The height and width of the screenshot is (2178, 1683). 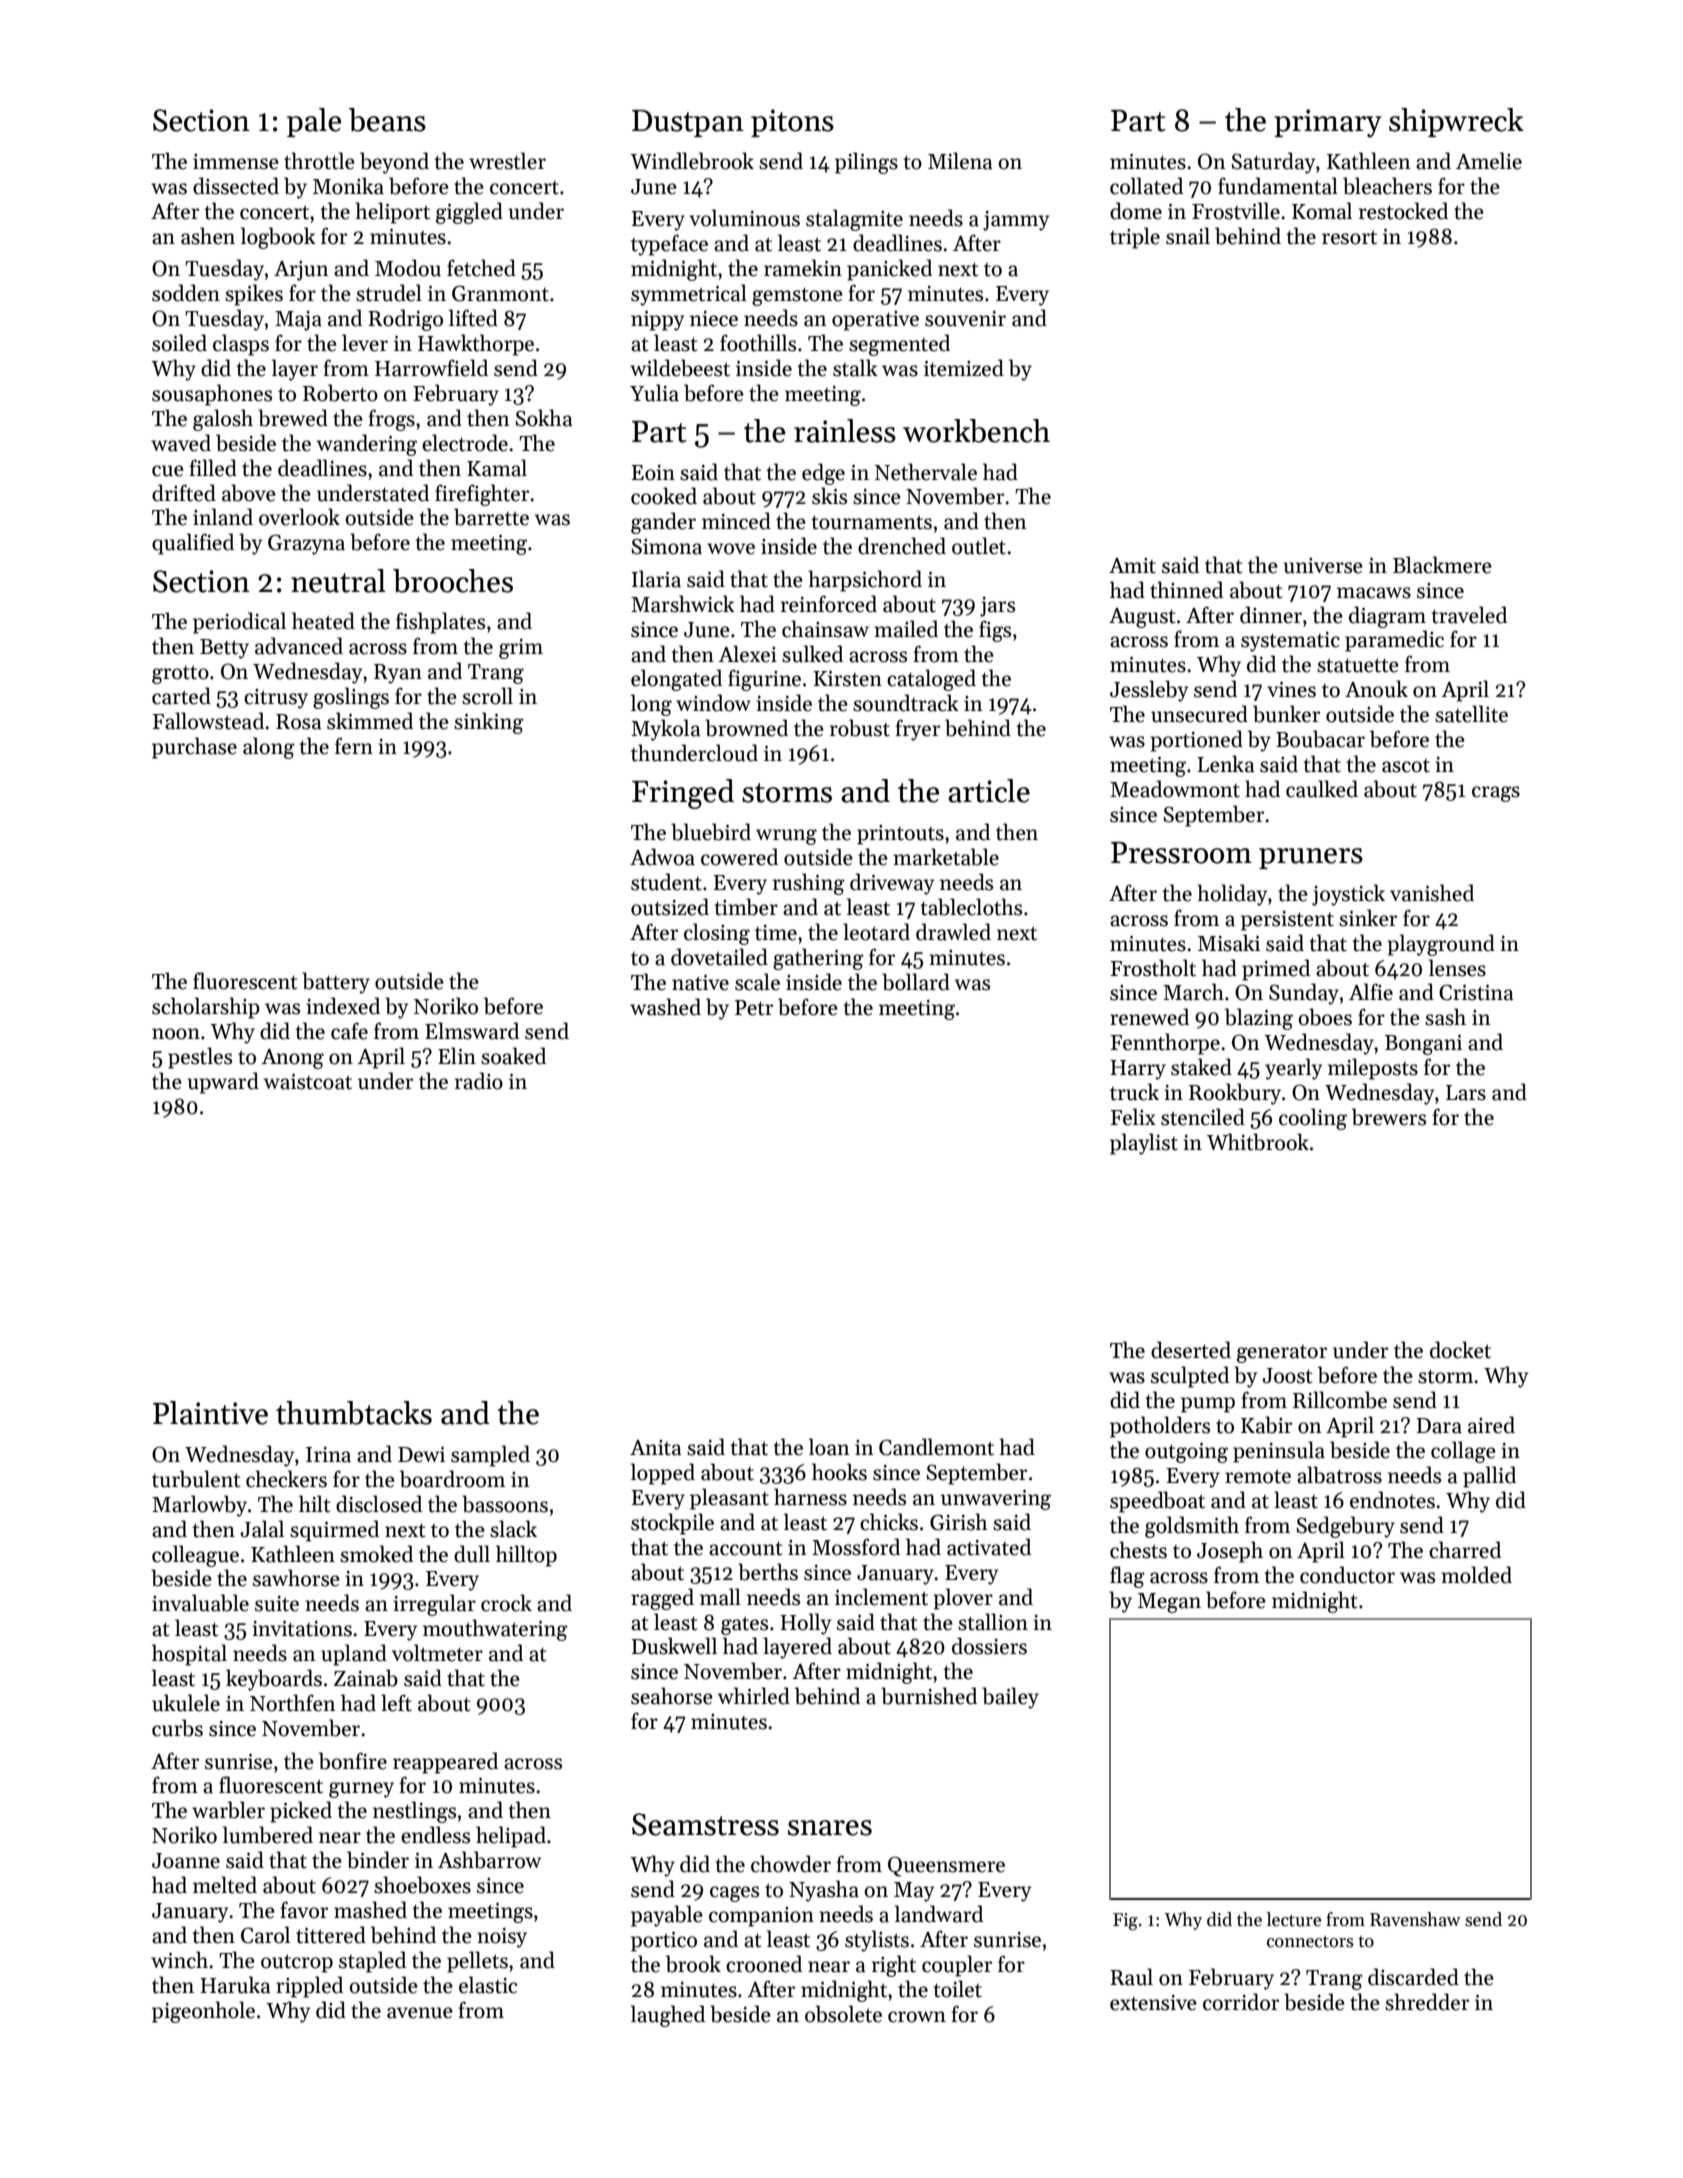 I want to click on Fallowstead, so click(x=208, y=721).
